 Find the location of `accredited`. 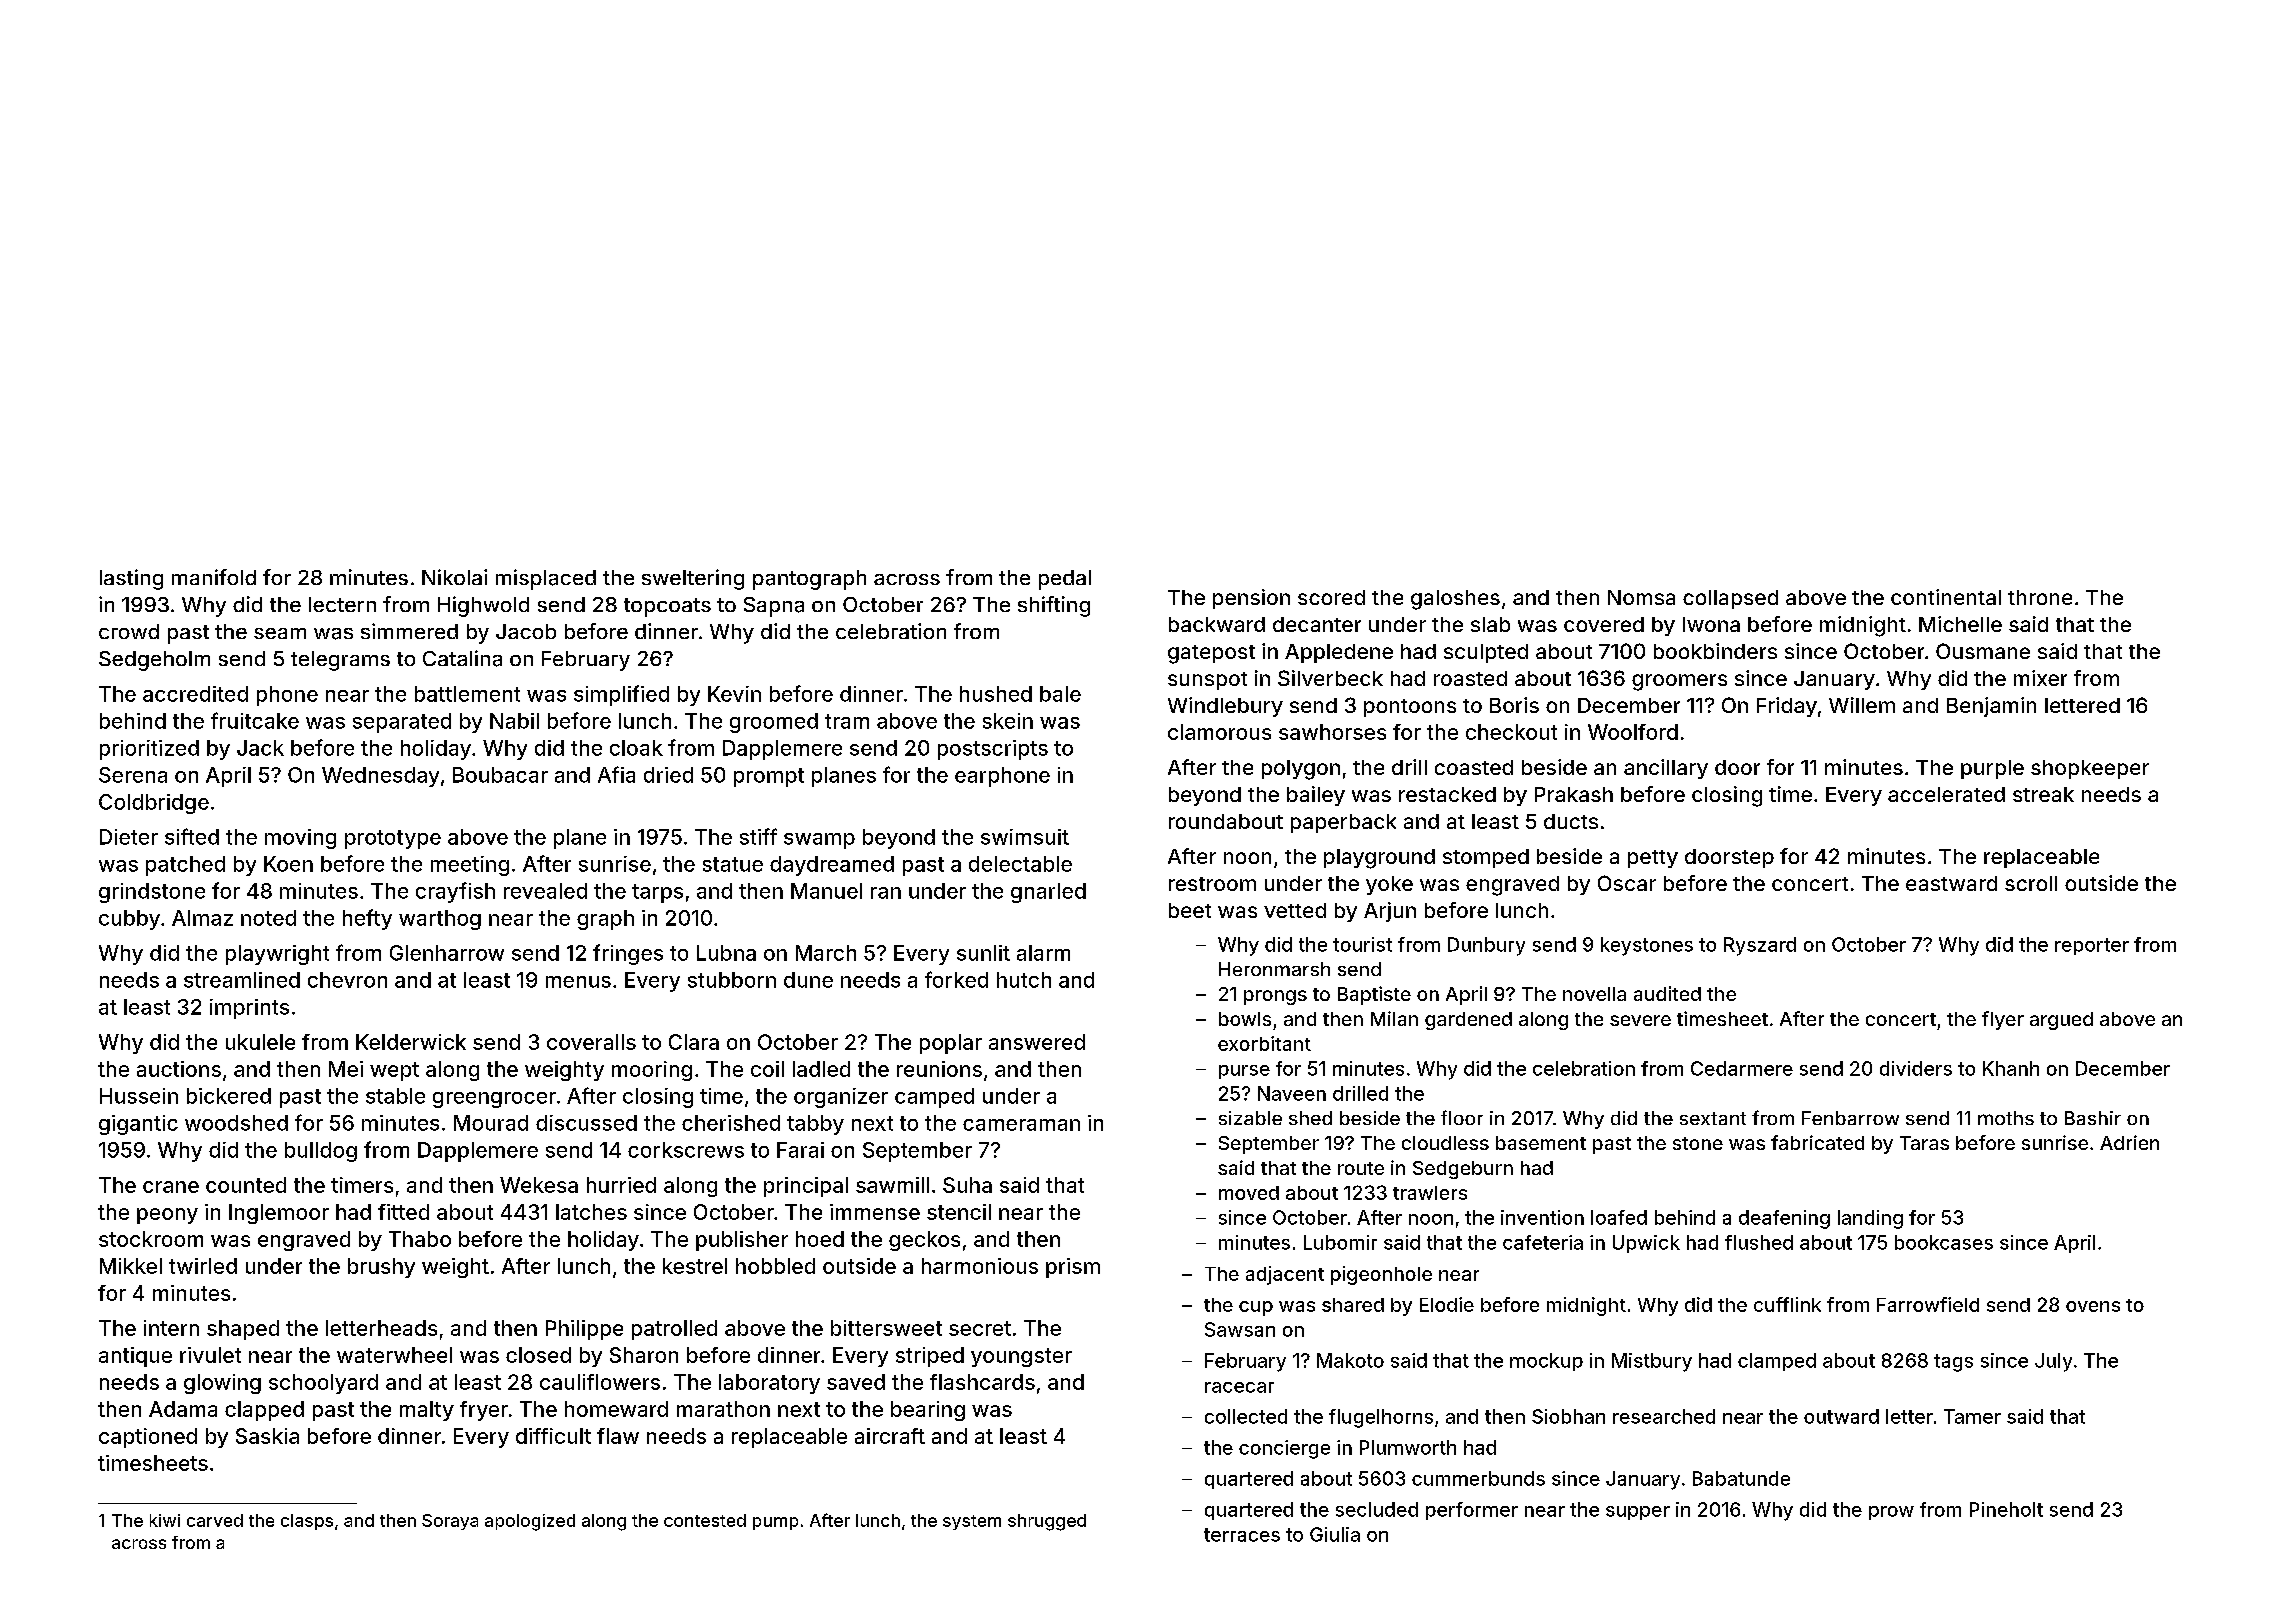

accredited is located at coordinates (195, 694).
